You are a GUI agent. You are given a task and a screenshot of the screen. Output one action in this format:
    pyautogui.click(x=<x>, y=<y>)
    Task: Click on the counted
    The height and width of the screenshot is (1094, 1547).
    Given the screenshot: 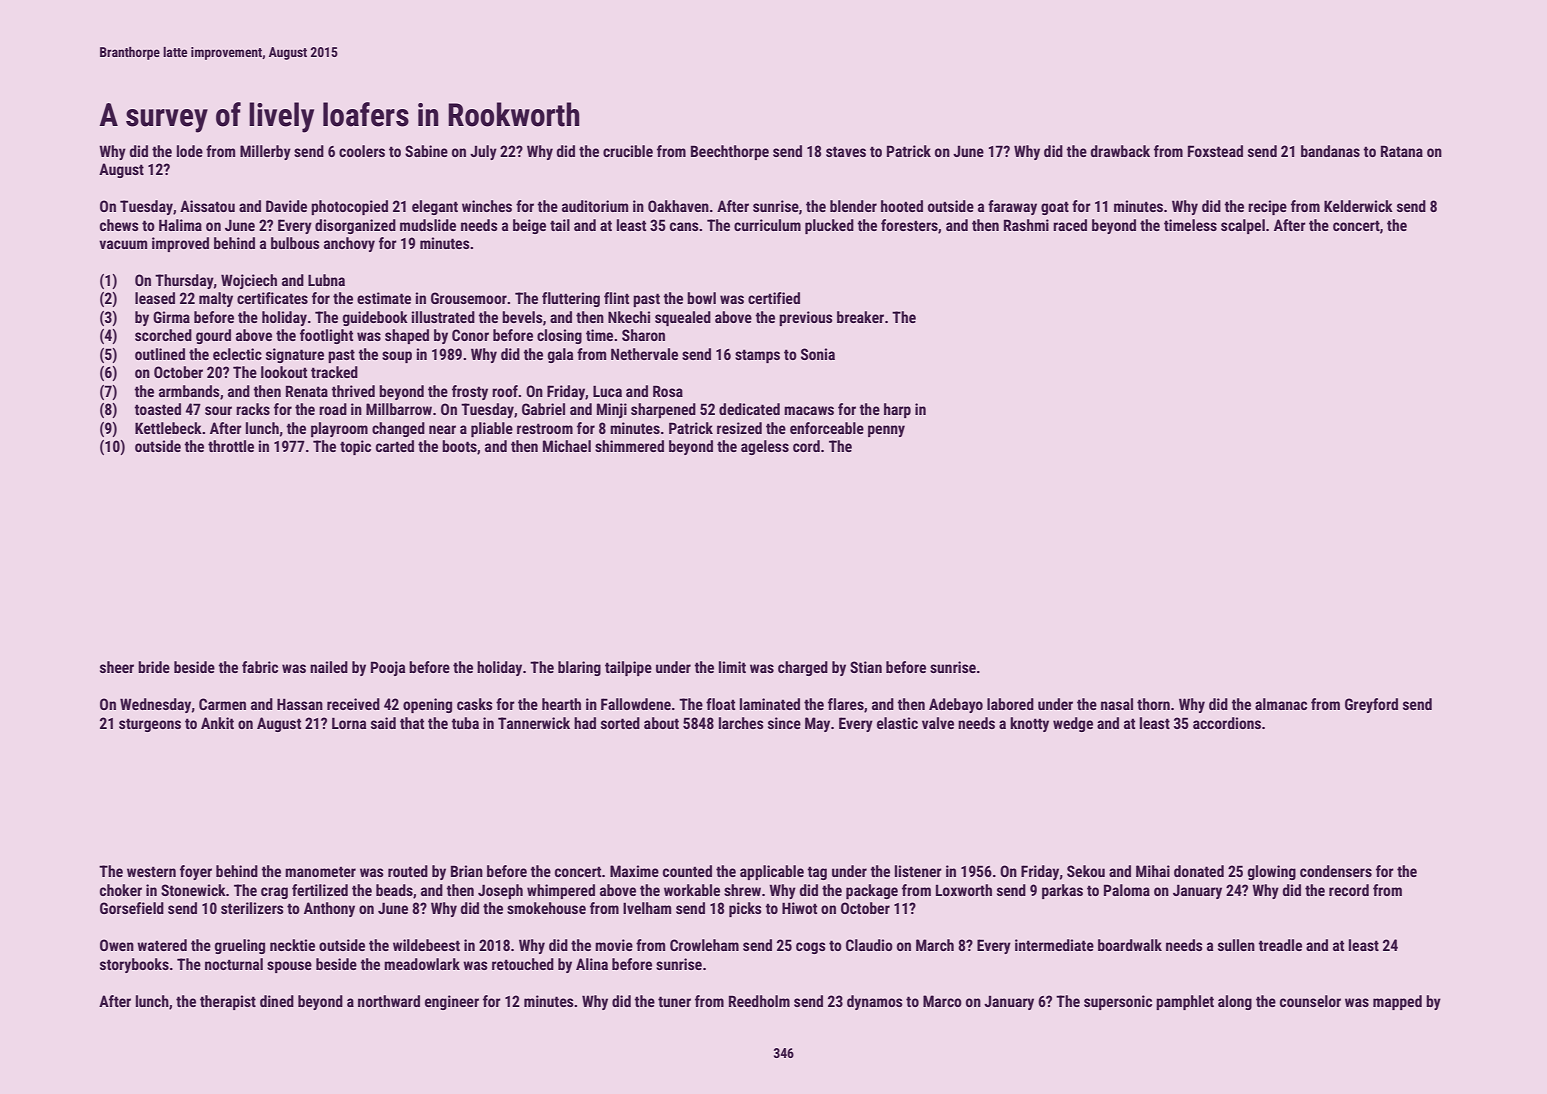 What is the action you would take?
    pyautogui.click(x=687, y=871)
